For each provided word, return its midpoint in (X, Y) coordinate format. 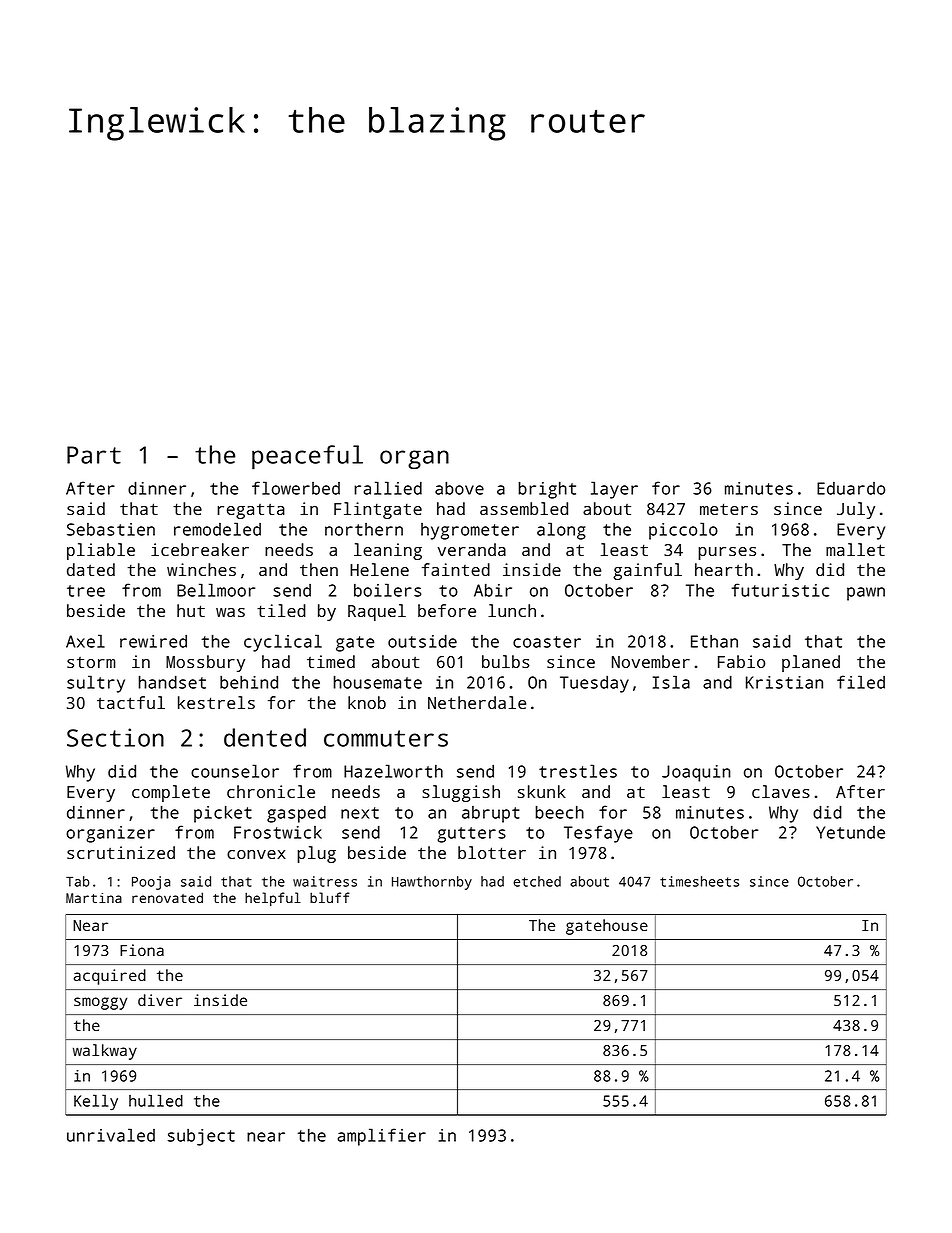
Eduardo (851, 488)
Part (94, 455)
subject (201, 1137)
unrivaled (111, 1135)
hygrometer (470, 531)
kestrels (216, 702)
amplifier (382, 1137)
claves (781, 791)
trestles (578, 771)
